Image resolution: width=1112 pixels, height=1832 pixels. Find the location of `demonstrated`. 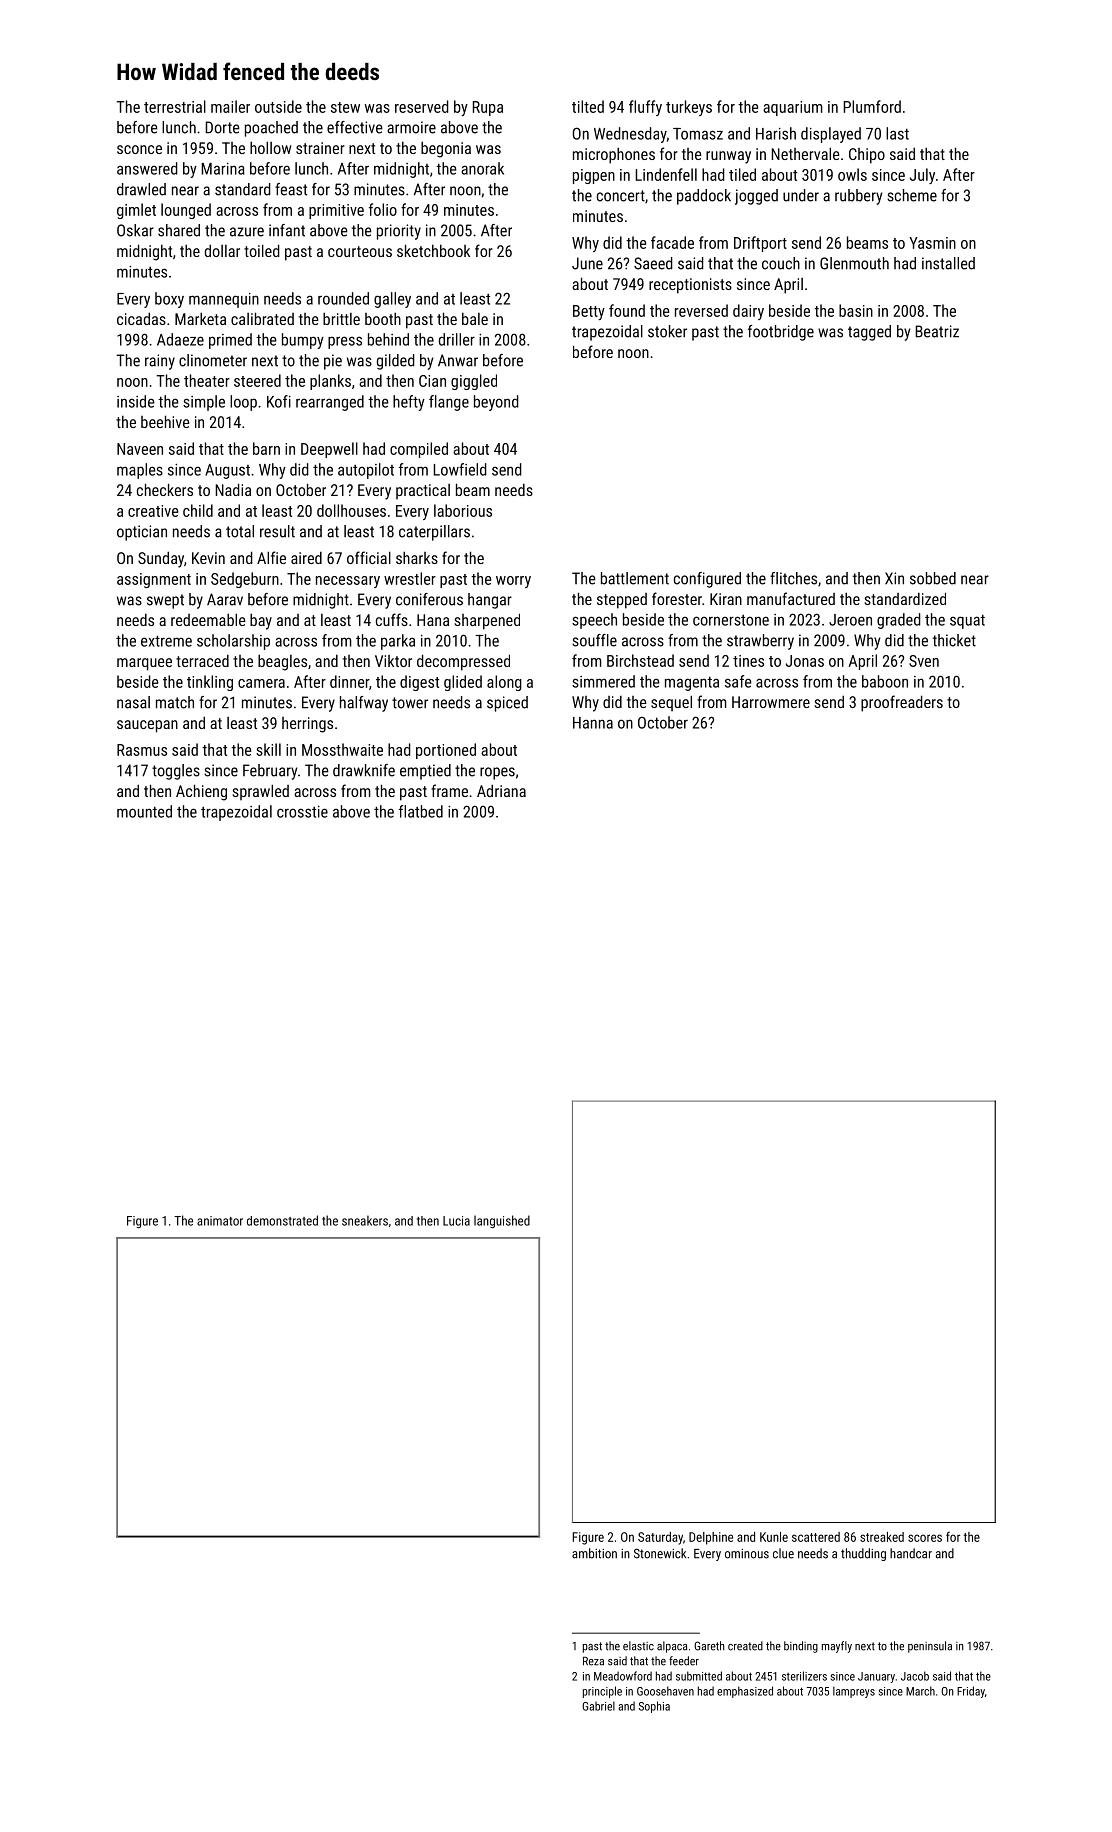

demonstrated is located at coordinates (282, 1220).
